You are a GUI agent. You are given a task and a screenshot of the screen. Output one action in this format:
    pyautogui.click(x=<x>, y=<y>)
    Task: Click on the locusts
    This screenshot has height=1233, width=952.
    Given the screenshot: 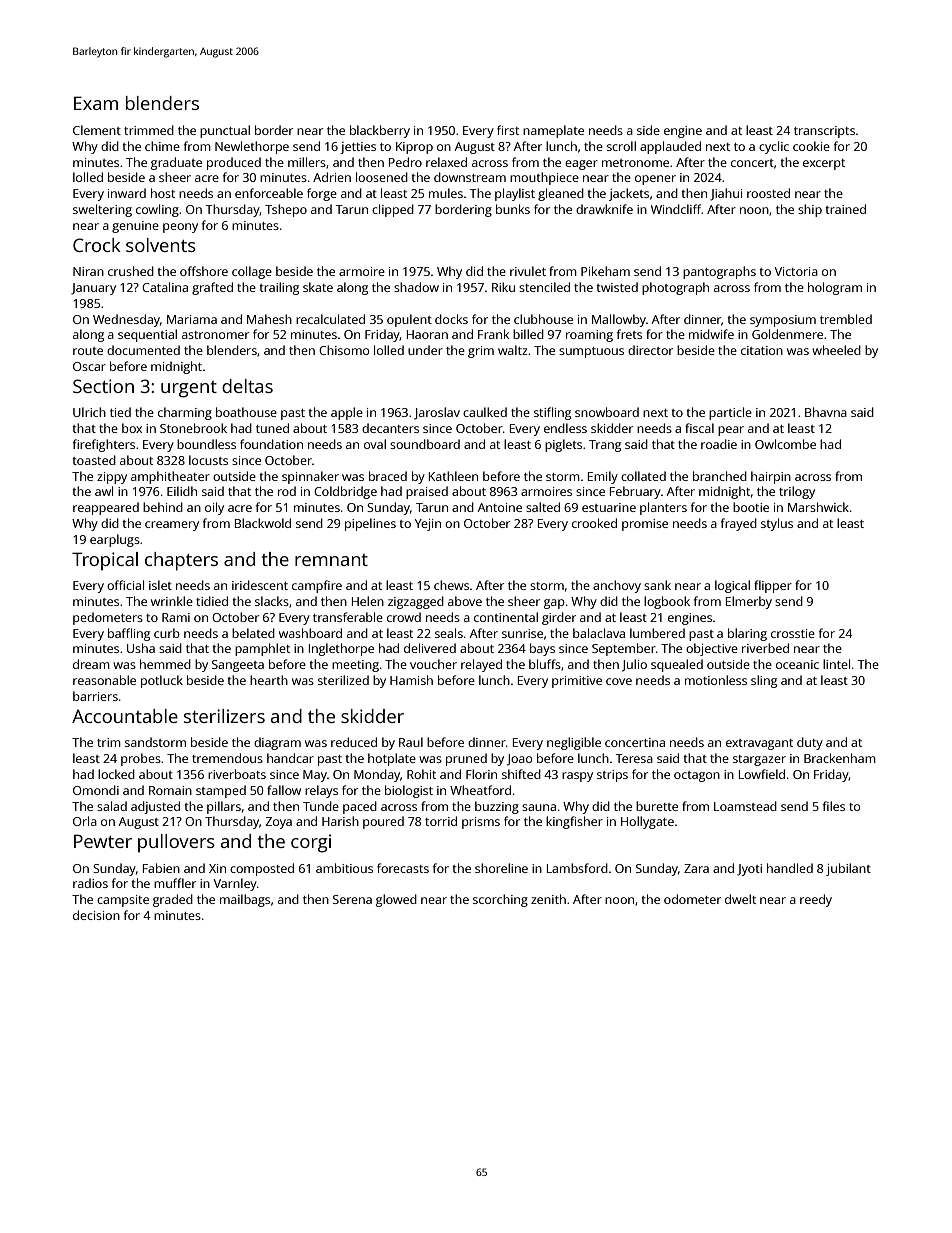 What is the action you would take?
    pyautogui.click(x=208, y=460)
